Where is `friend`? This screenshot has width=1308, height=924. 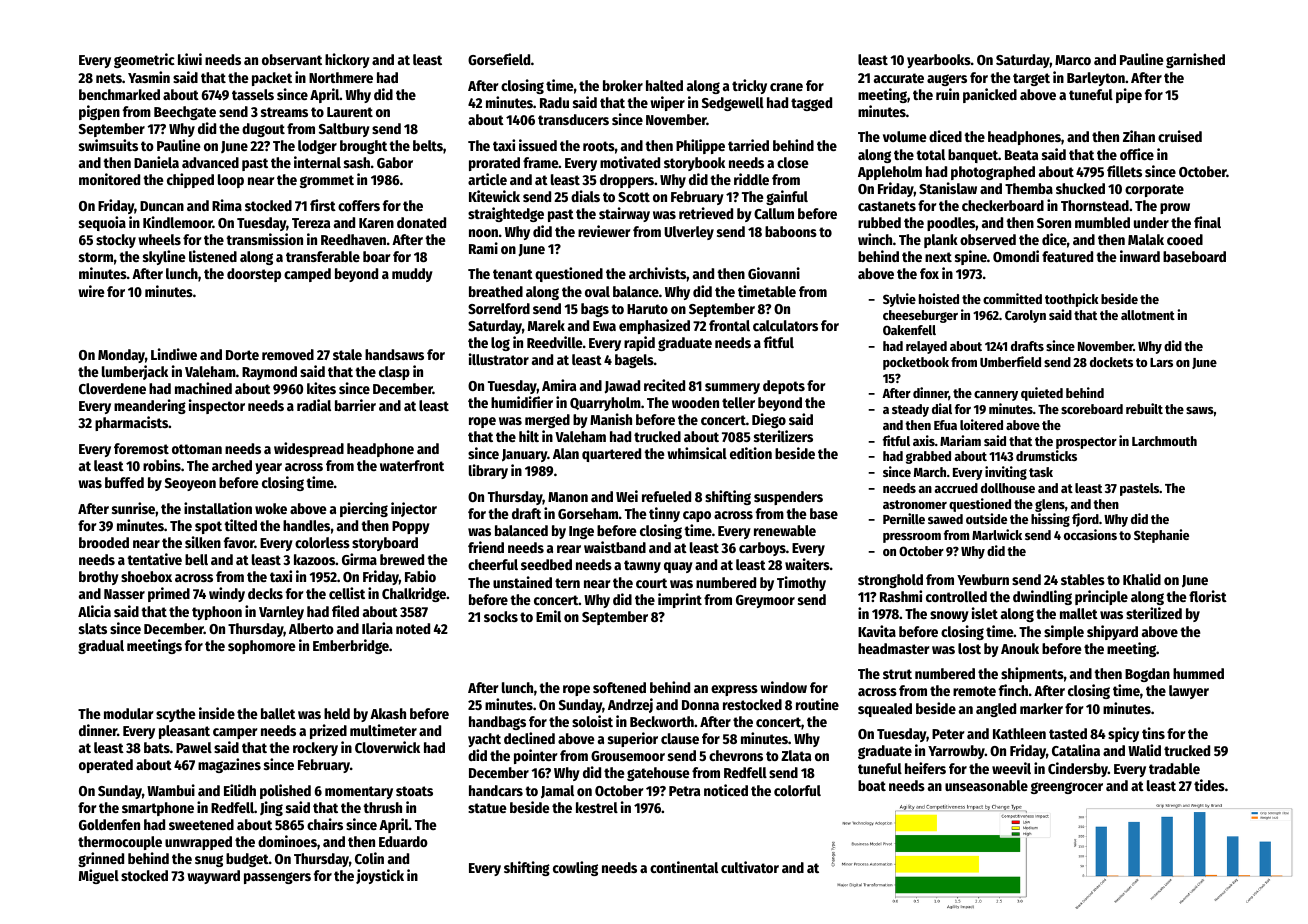
friend is located at coordinates (486, 547).
